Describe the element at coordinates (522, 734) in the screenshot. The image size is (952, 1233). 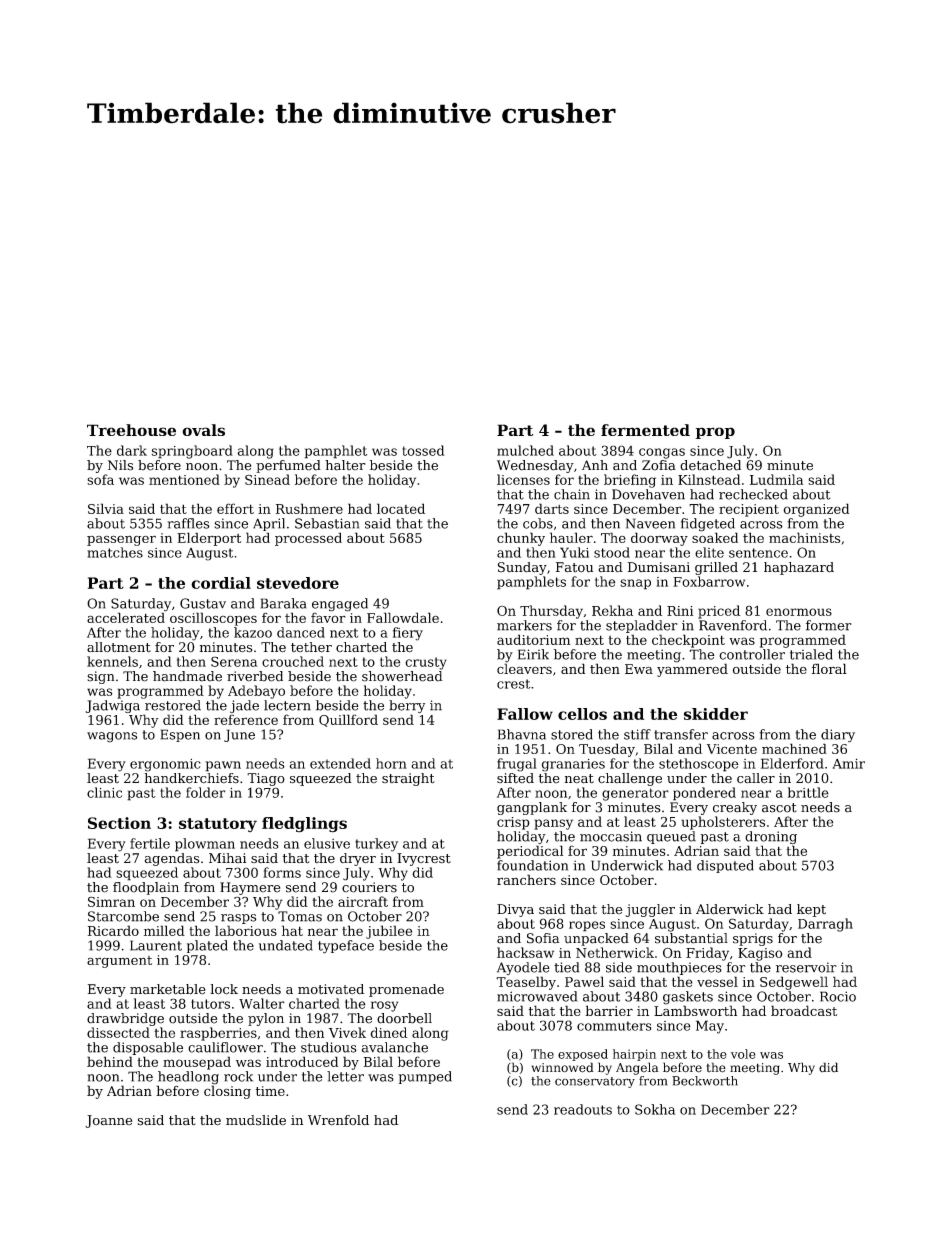
I see `Bhavna` at that location.
